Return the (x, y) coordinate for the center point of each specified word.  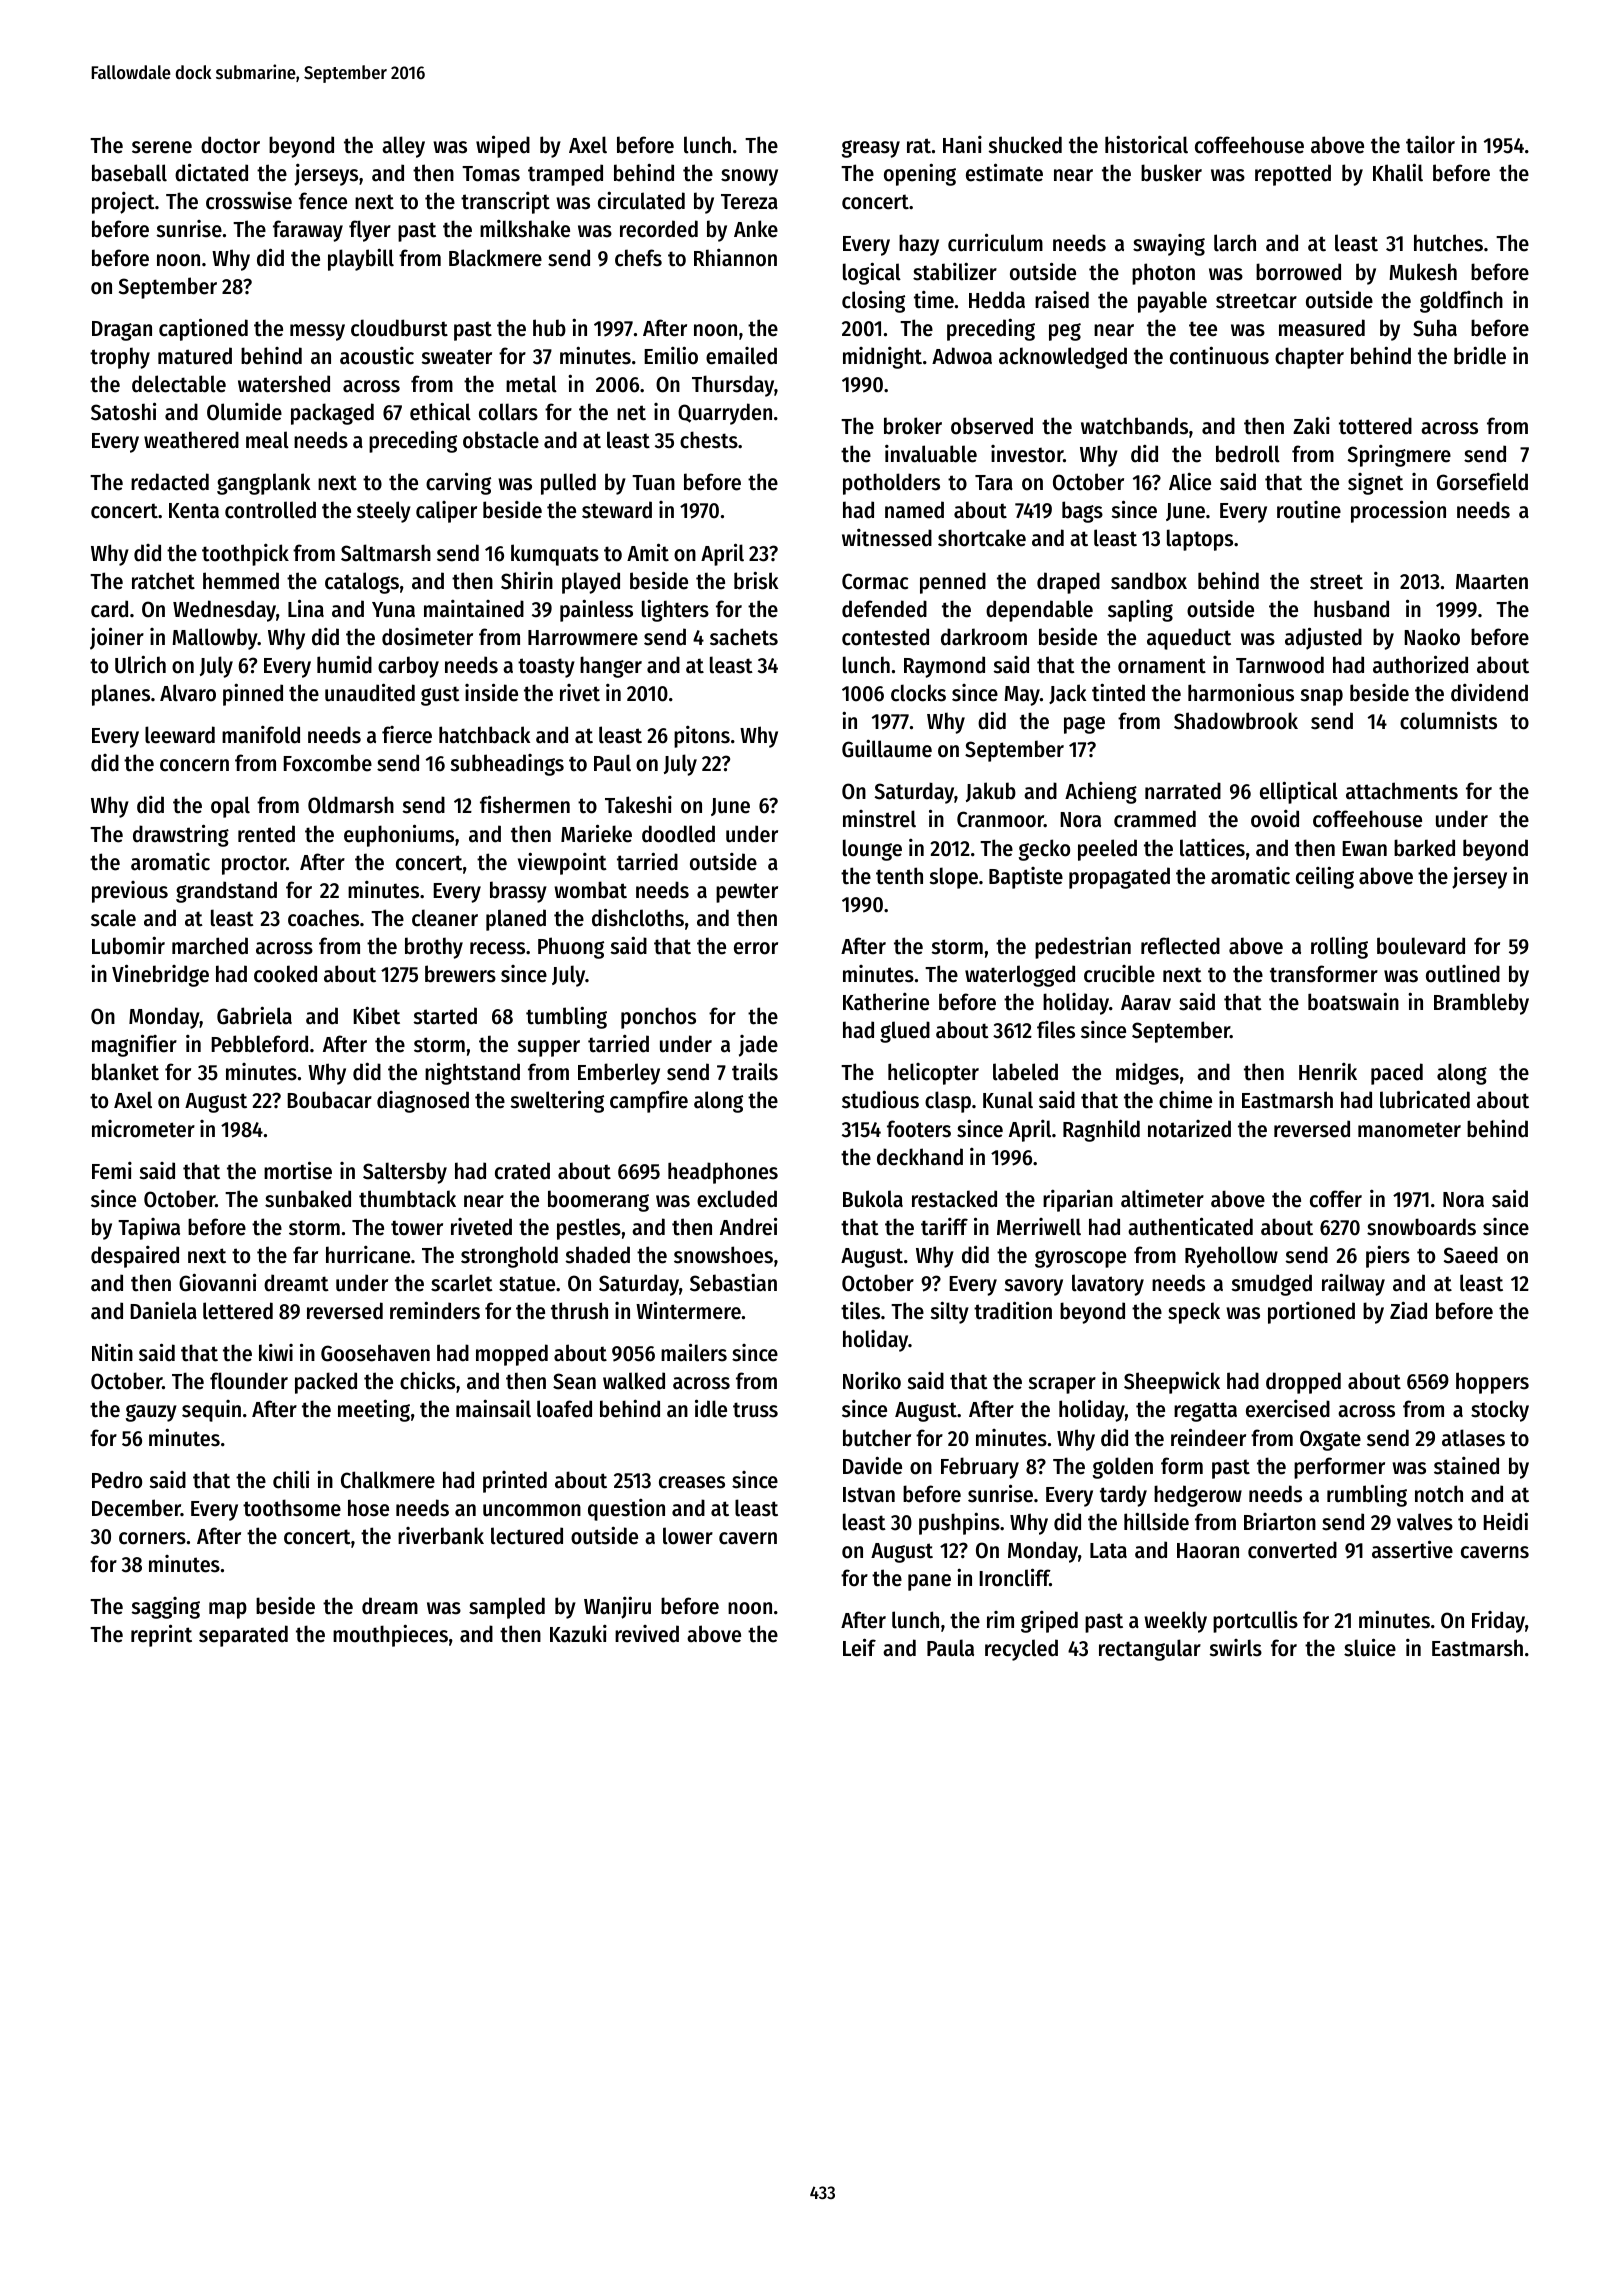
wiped (503, 146)
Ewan (1364, 849)
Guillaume (887, 748)
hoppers (1492, 1383)
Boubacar (329, 1100)
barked (1424, 848)
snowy (749, 177)
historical (1146, 144)
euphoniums (399, 835)
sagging (166, 1608)
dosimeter (427, 637)
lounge (872, 850)
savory (1034, 1287)
